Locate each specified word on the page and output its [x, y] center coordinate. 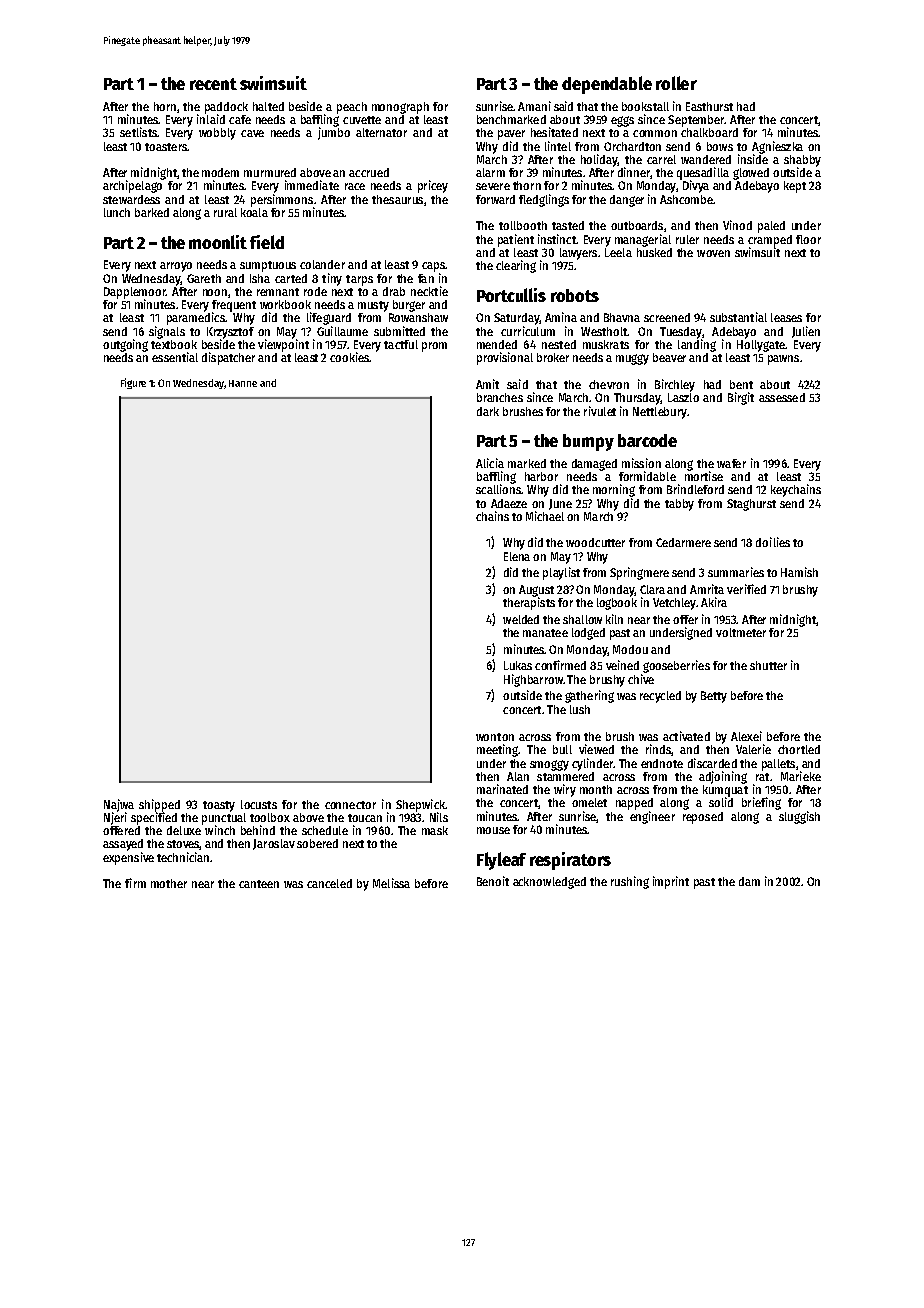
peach [352, 108]
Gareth [204, 278]
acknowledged [549, 883]
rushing [630, 882]
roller [676, 83]
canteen [259, 884]
